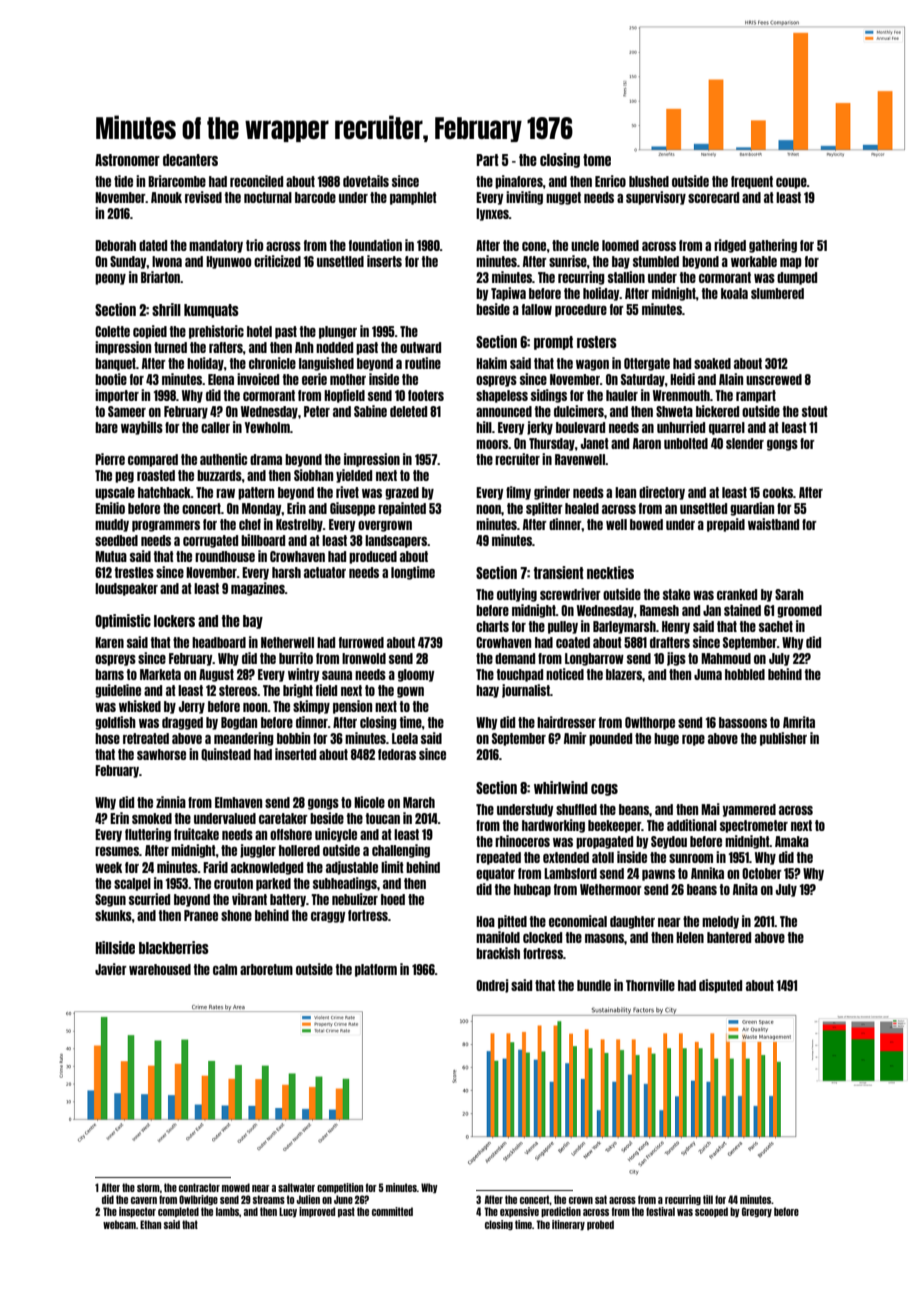  What do you see at coordinates (561, 787) in the document?
I see `whirlwind` at bounding box center [561, 787].
